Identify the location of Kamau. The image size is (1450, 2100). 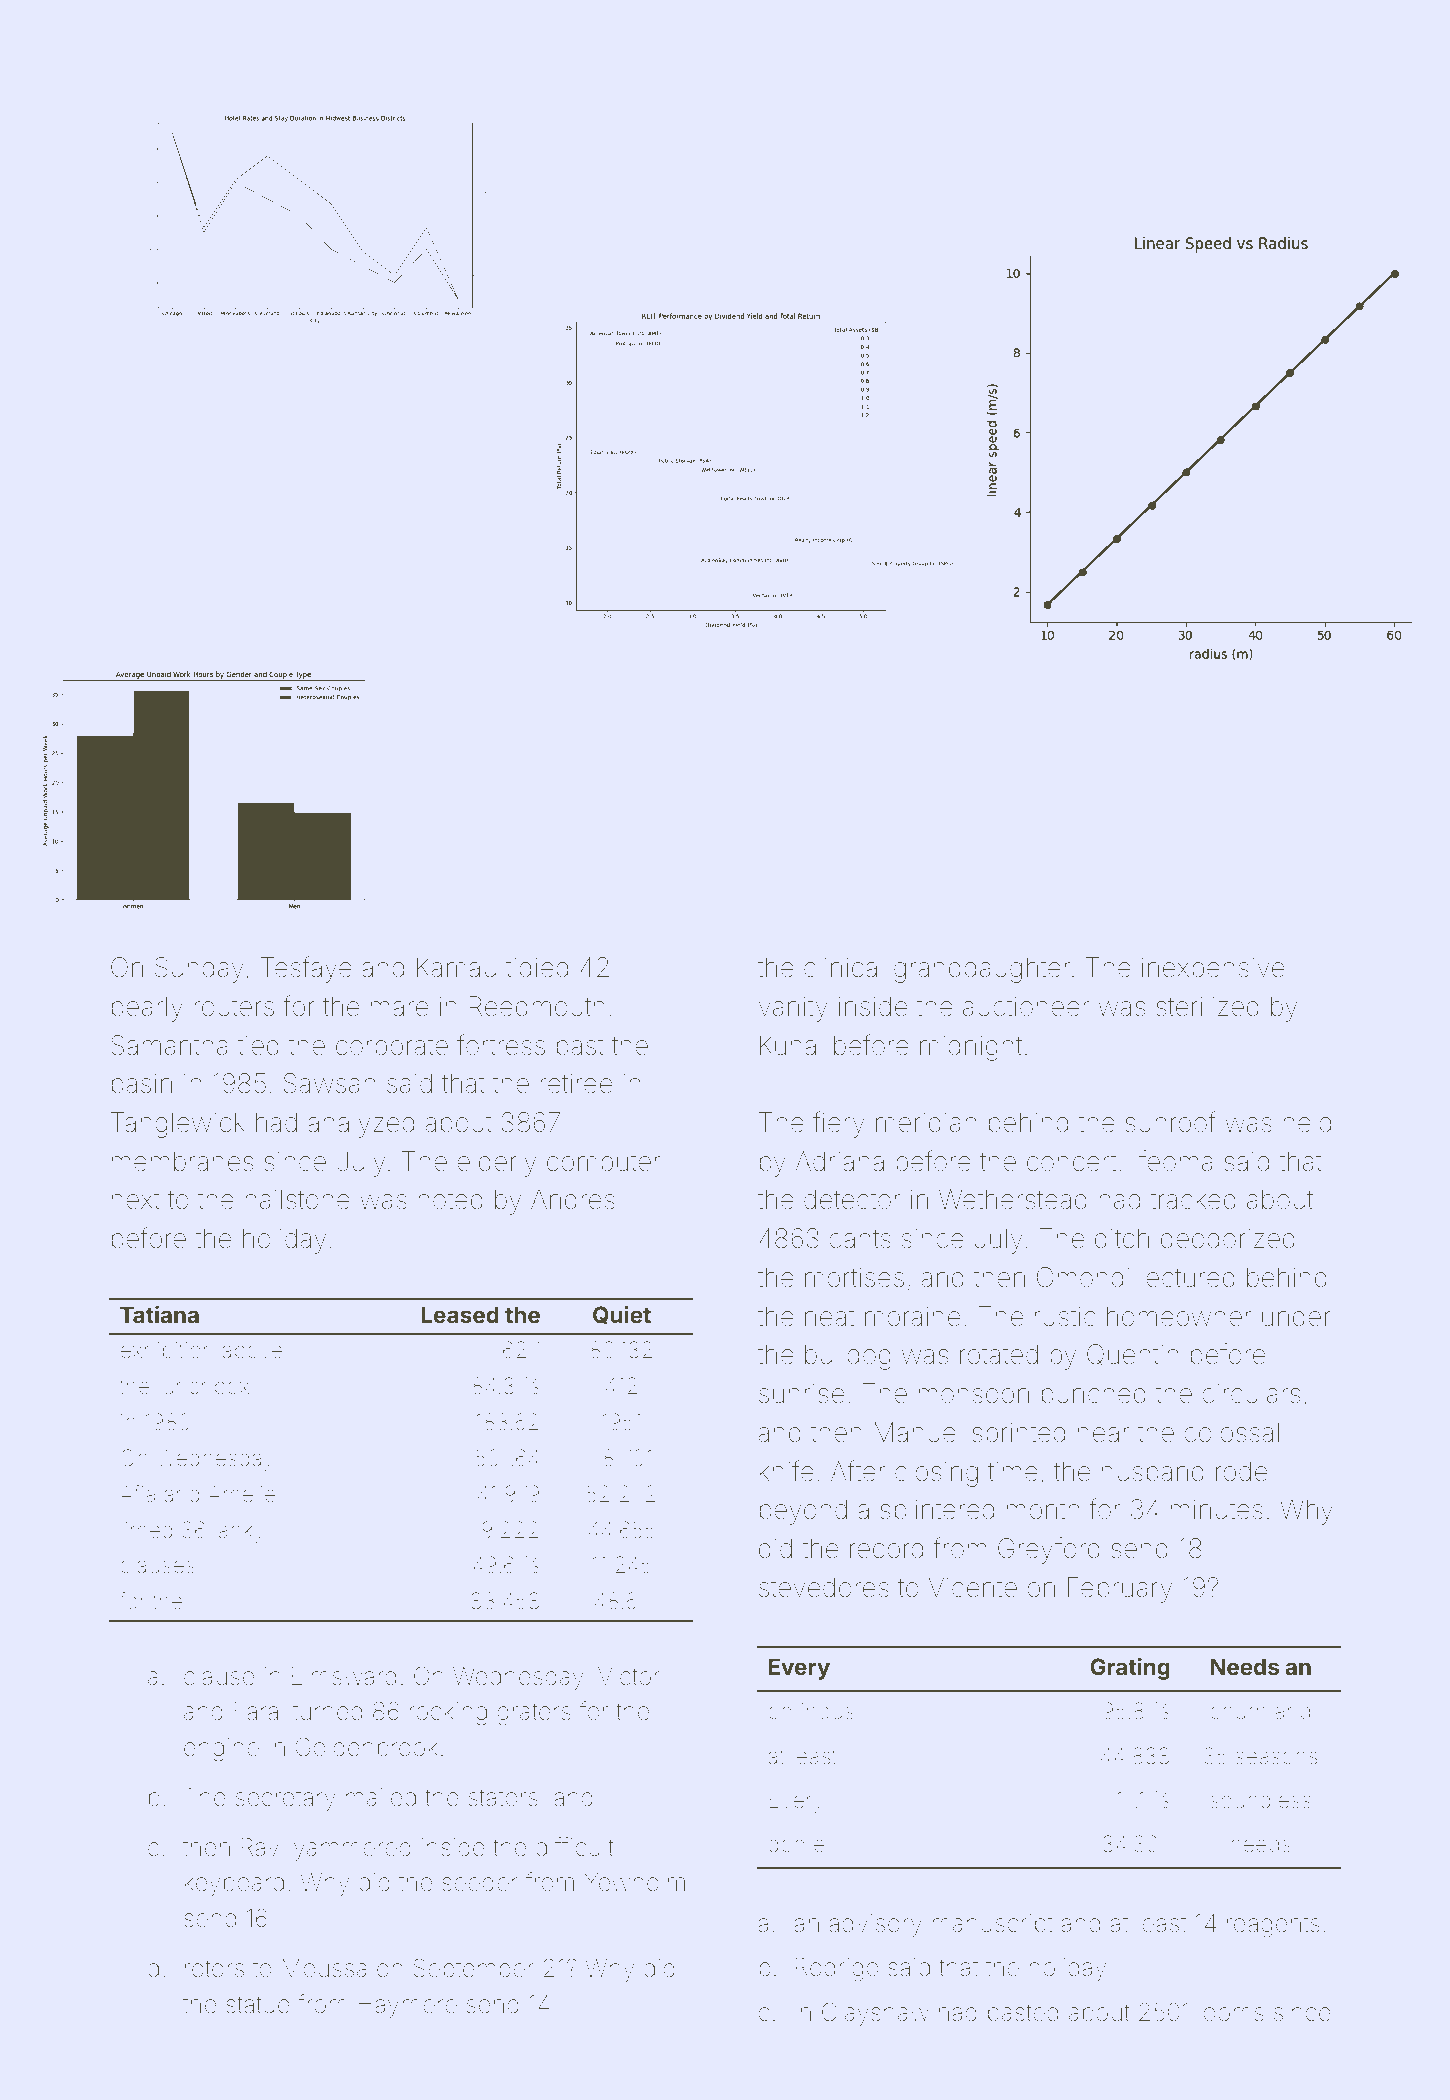
(456, 967).
